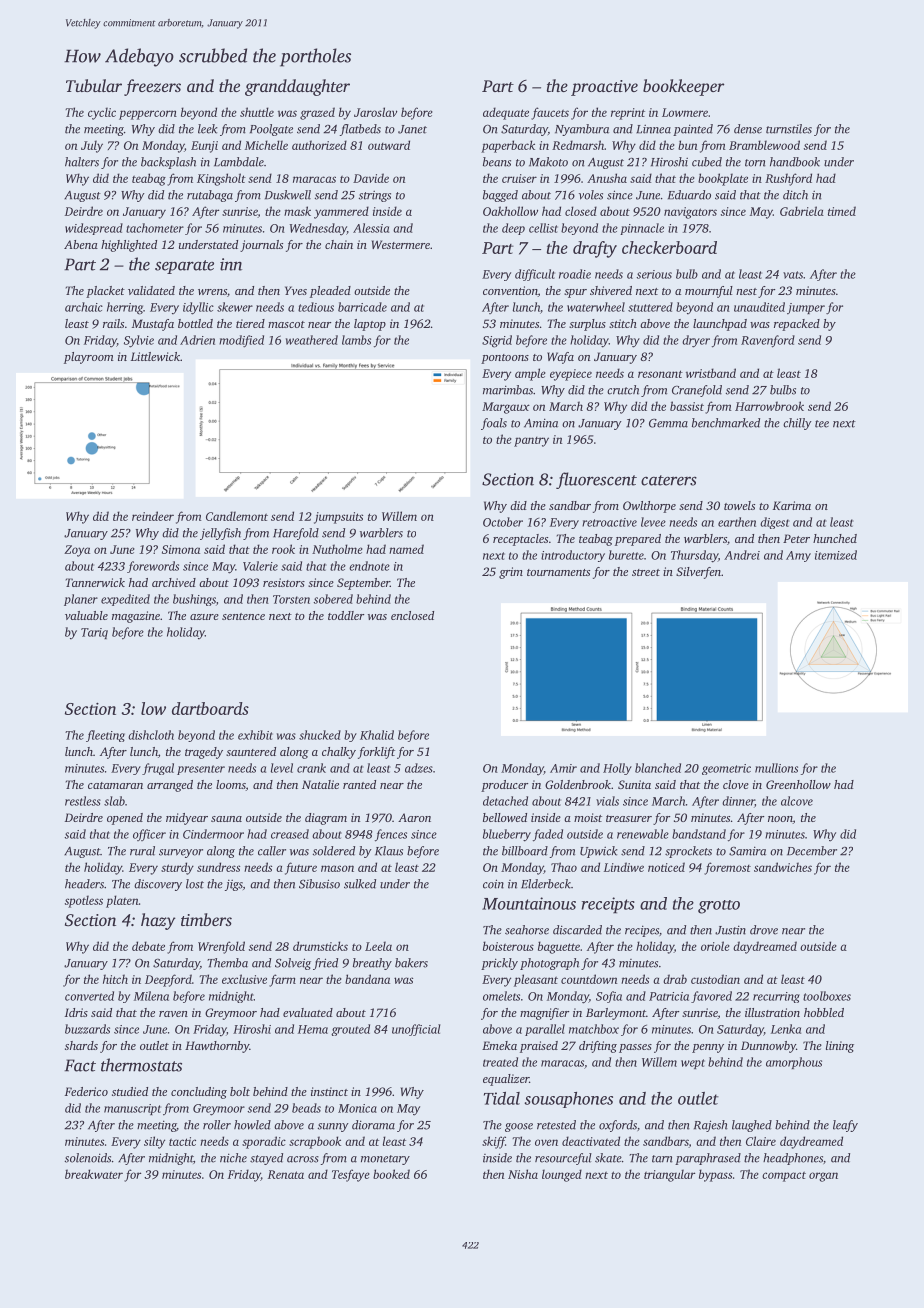  What do you see at coordinates (149, 835) in the screenshot?
I see `officer` at bounding box center [149, 835].
